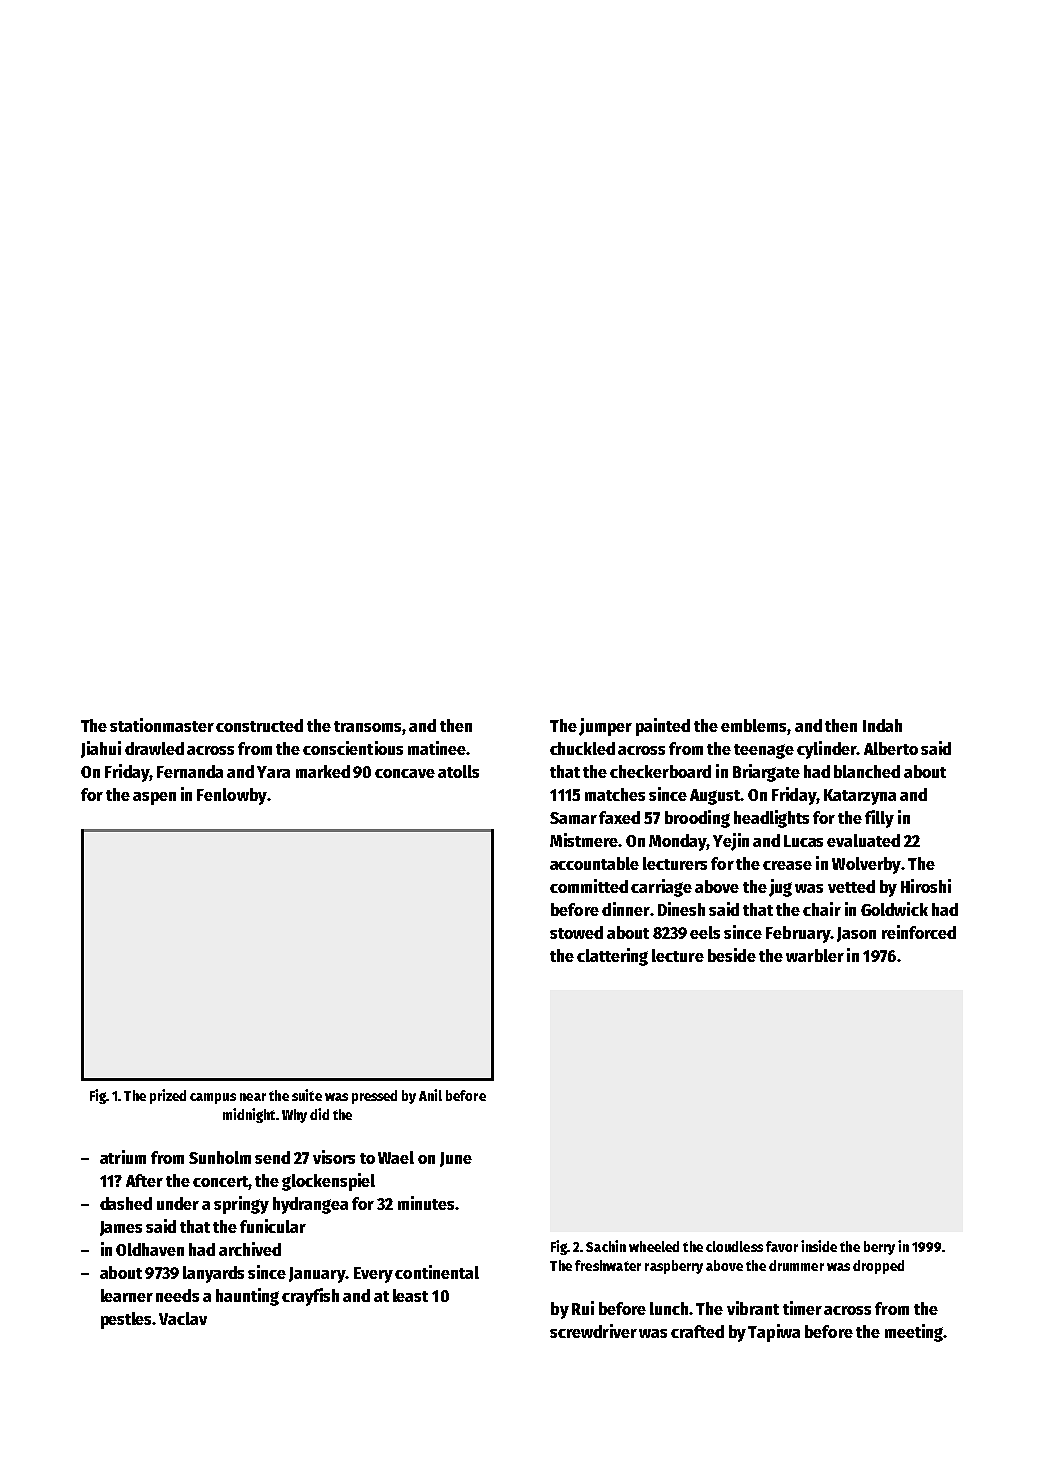  What do you see at coordinates (127, 1320) in the screenshot?
I see `pestles` at bounding box center [127, 1320].
